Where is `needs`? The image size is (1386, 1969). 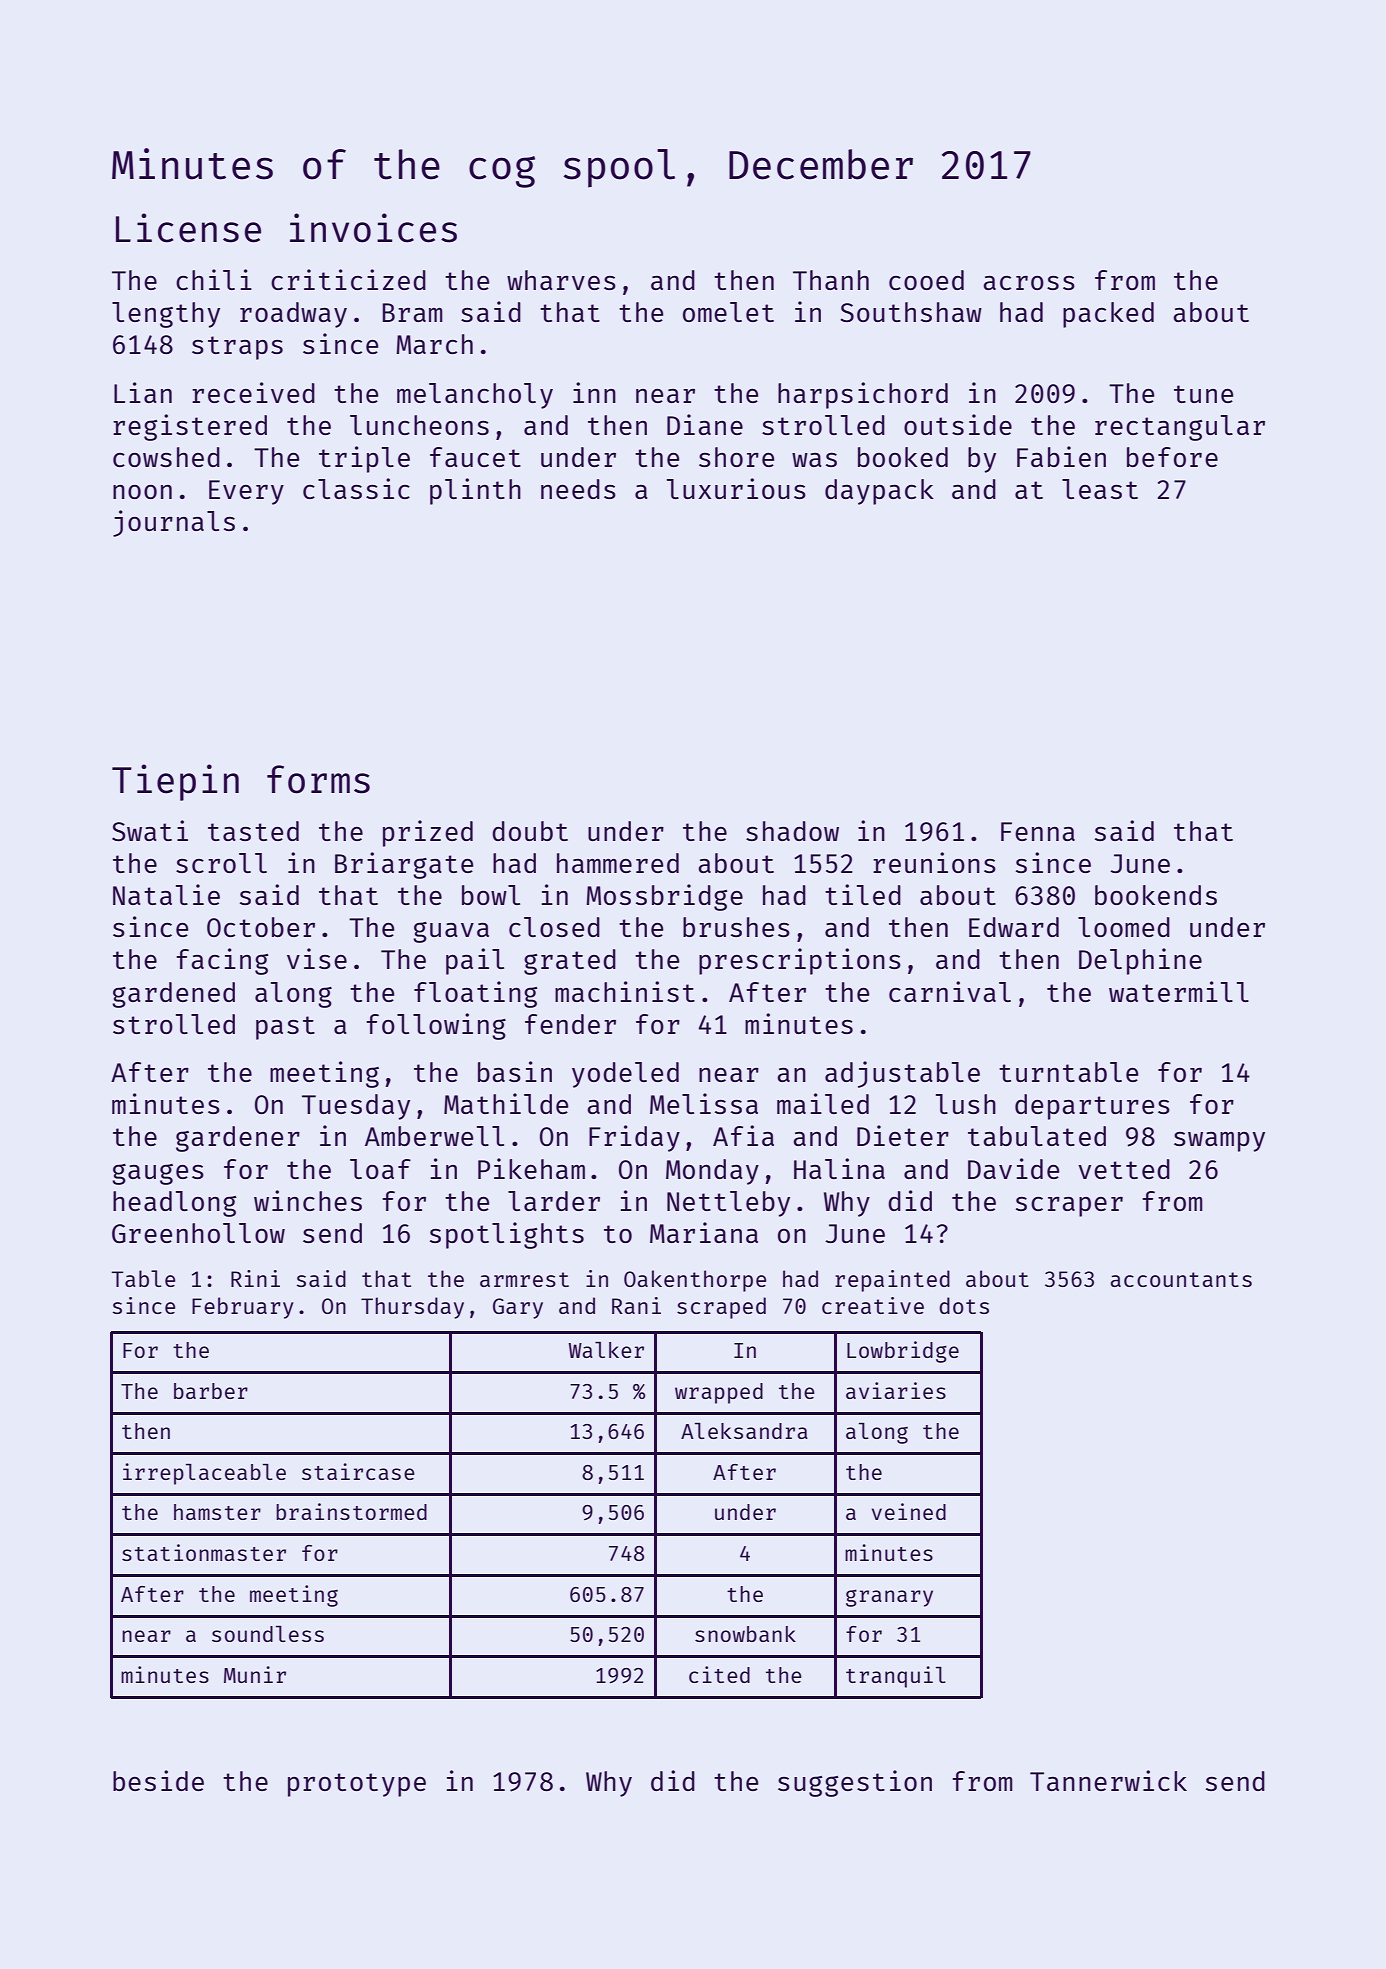 needs is located at coordinates (578, 489).
